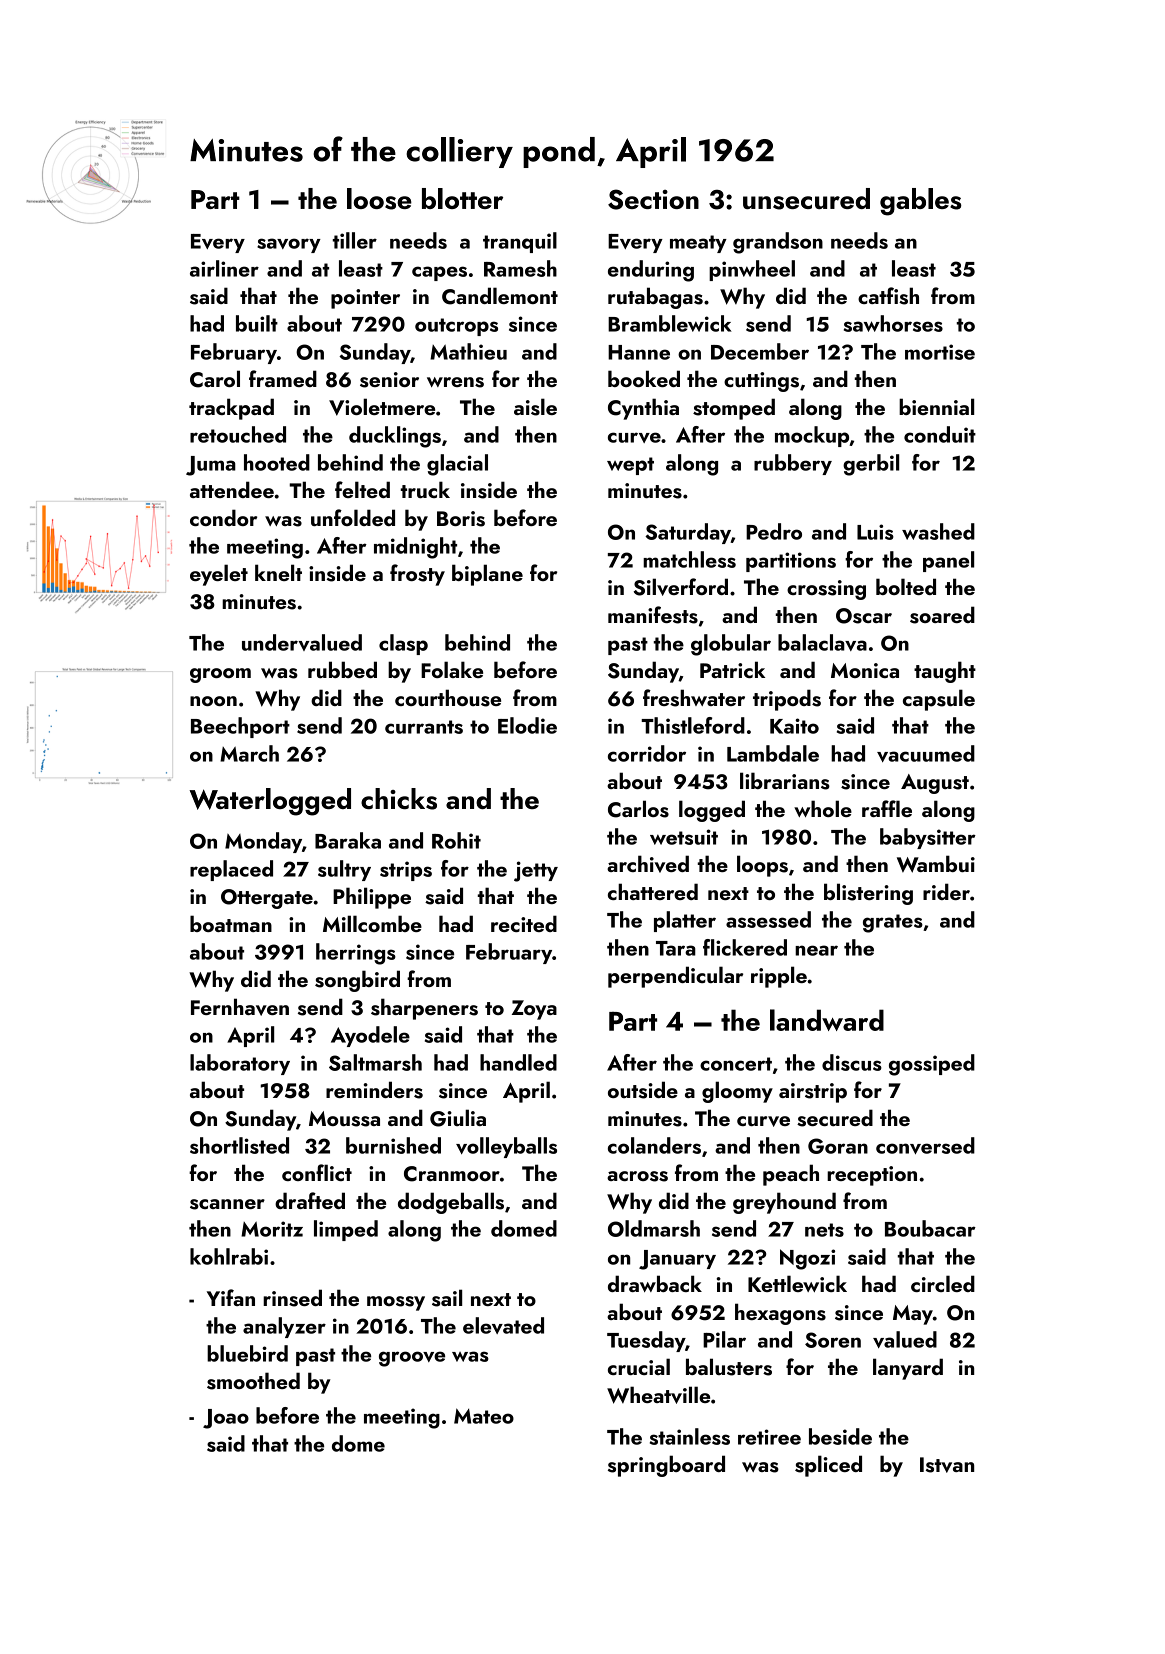 Image resolution: width=1165 pixels, height=1654 pixels. I want to click on Moussa, so click(344, 1119).
